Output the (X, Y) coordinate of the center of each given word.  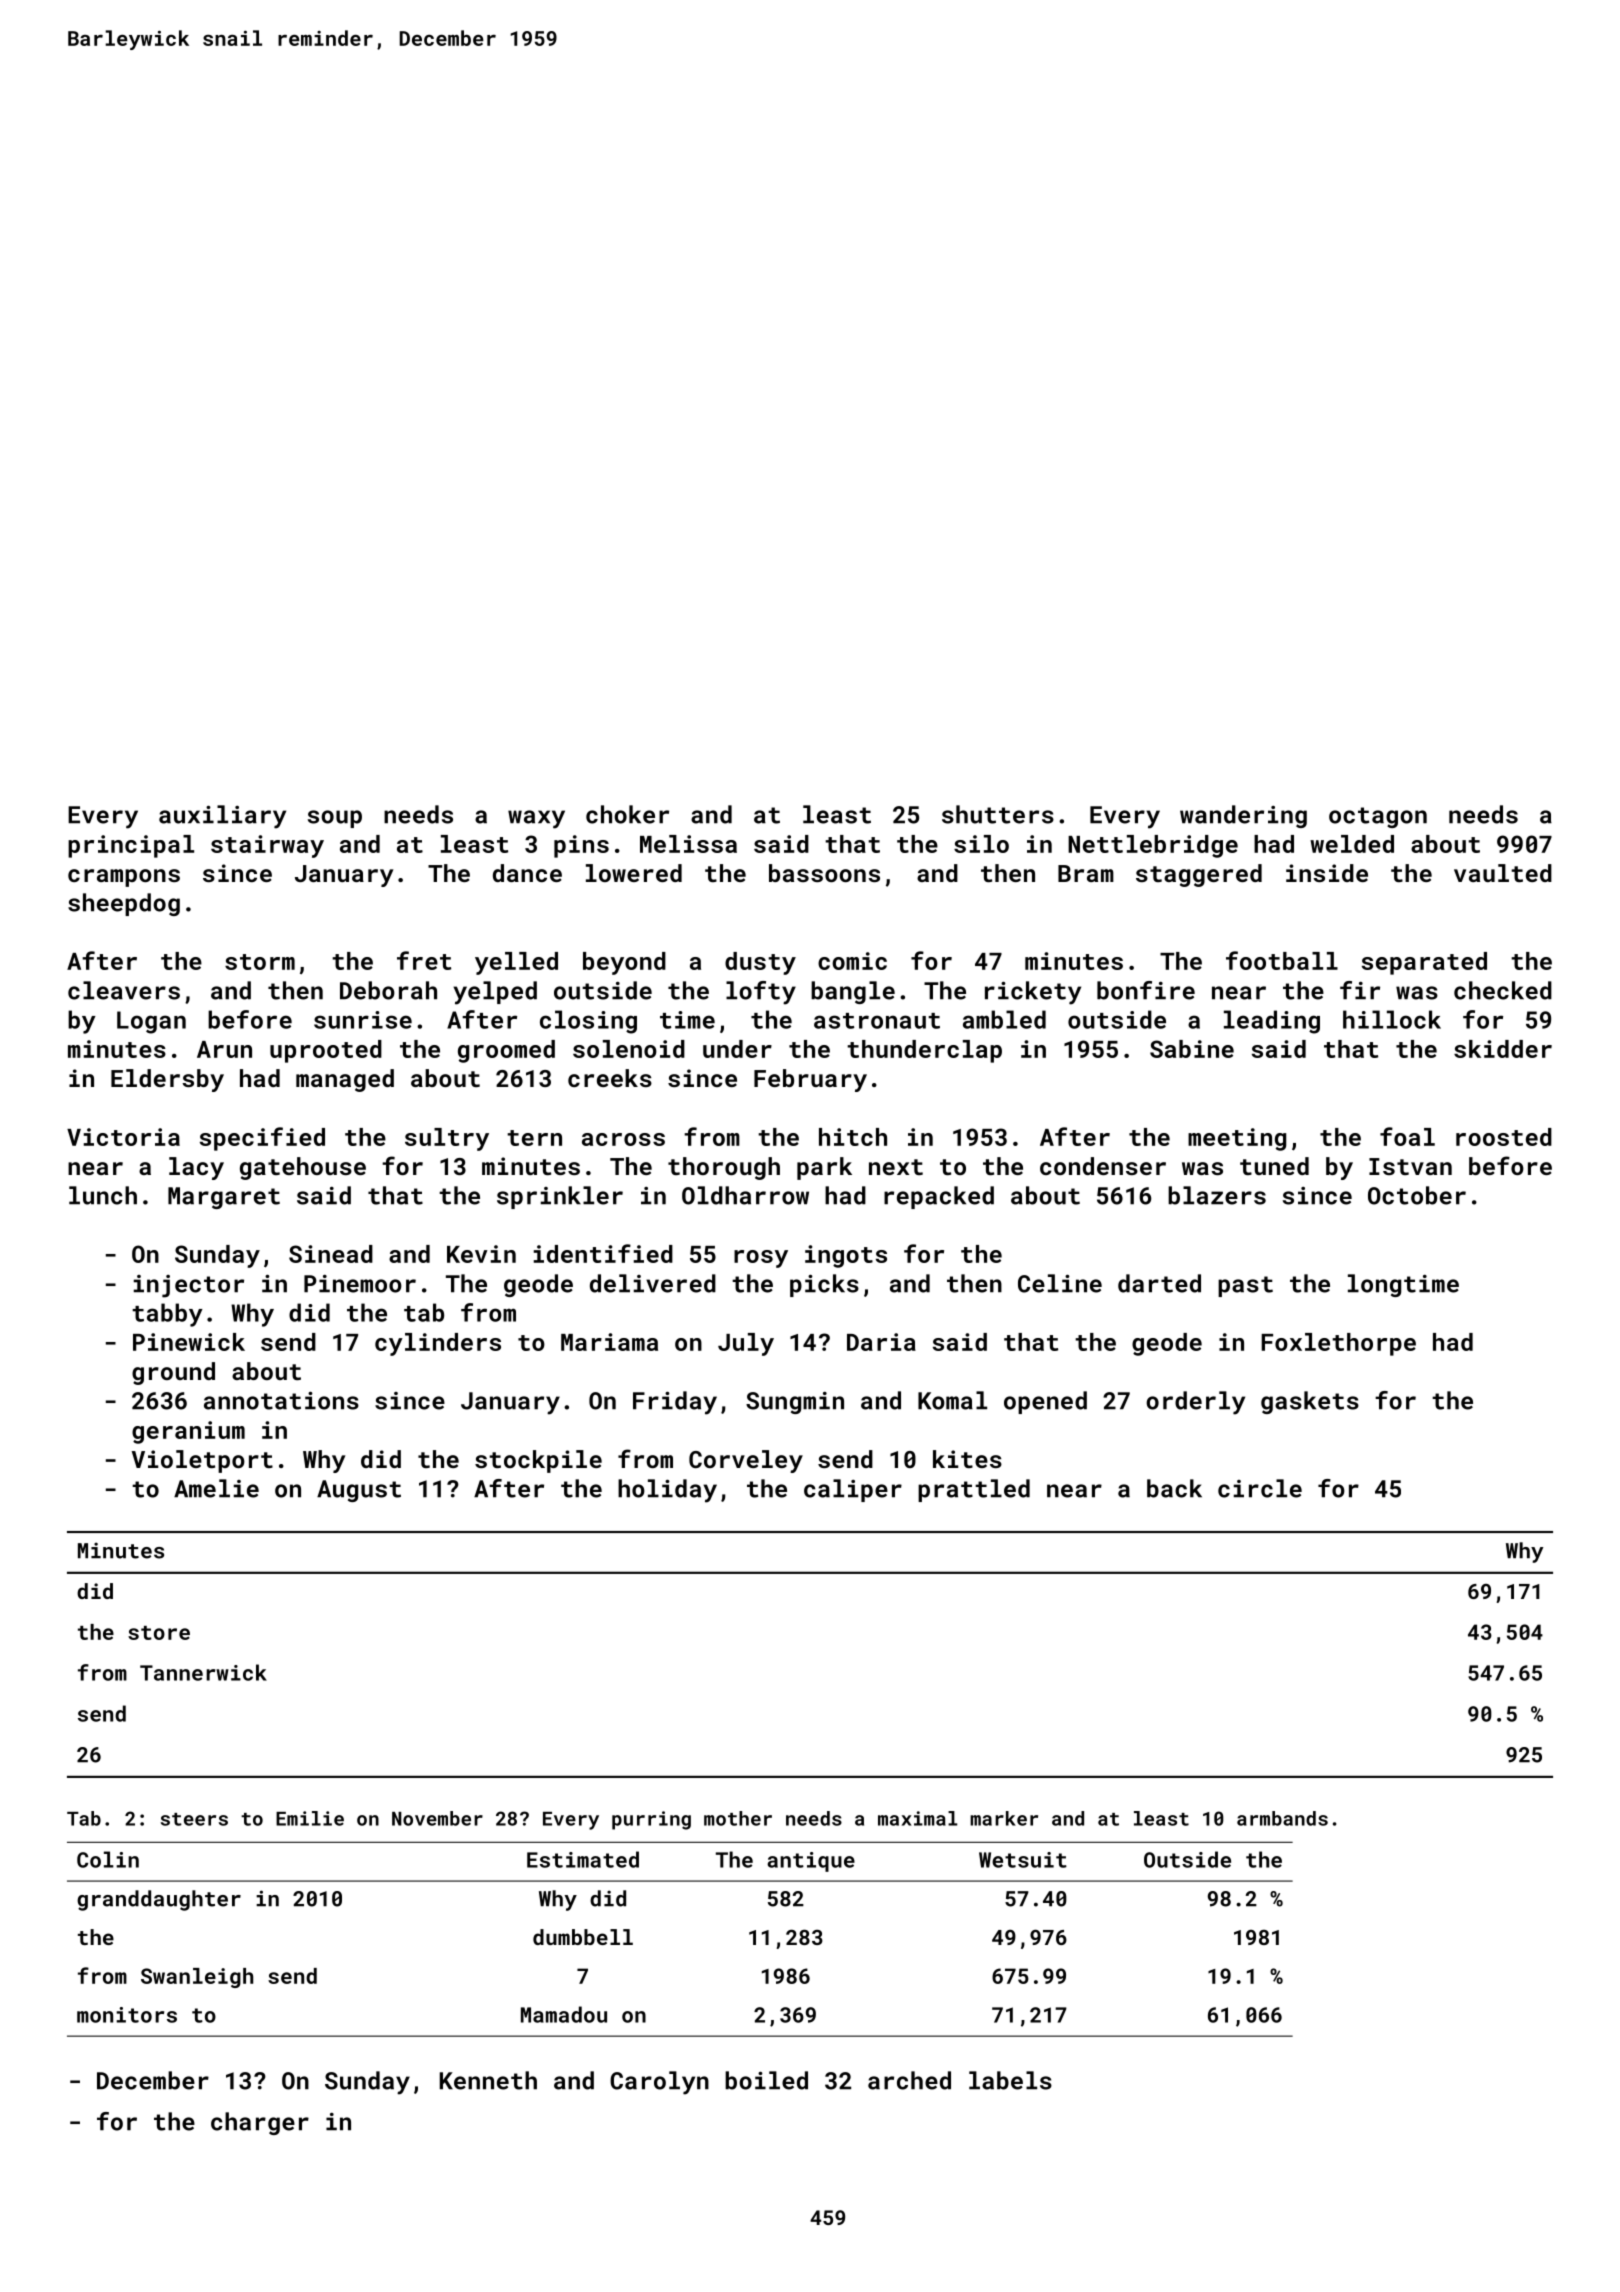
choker (627, 814)
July (746, 1344)
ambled (1004, 1019)
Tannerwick (203, 1672)
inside (1327, 873)
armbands (1282, 1818)
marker (1004, 1818)
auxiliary (222, 817)
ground (173, 1373)
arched (909, 2080)
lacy (196, 1168)
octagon (1378, 817)
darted (1159, 1283)
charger (260, 2123)
